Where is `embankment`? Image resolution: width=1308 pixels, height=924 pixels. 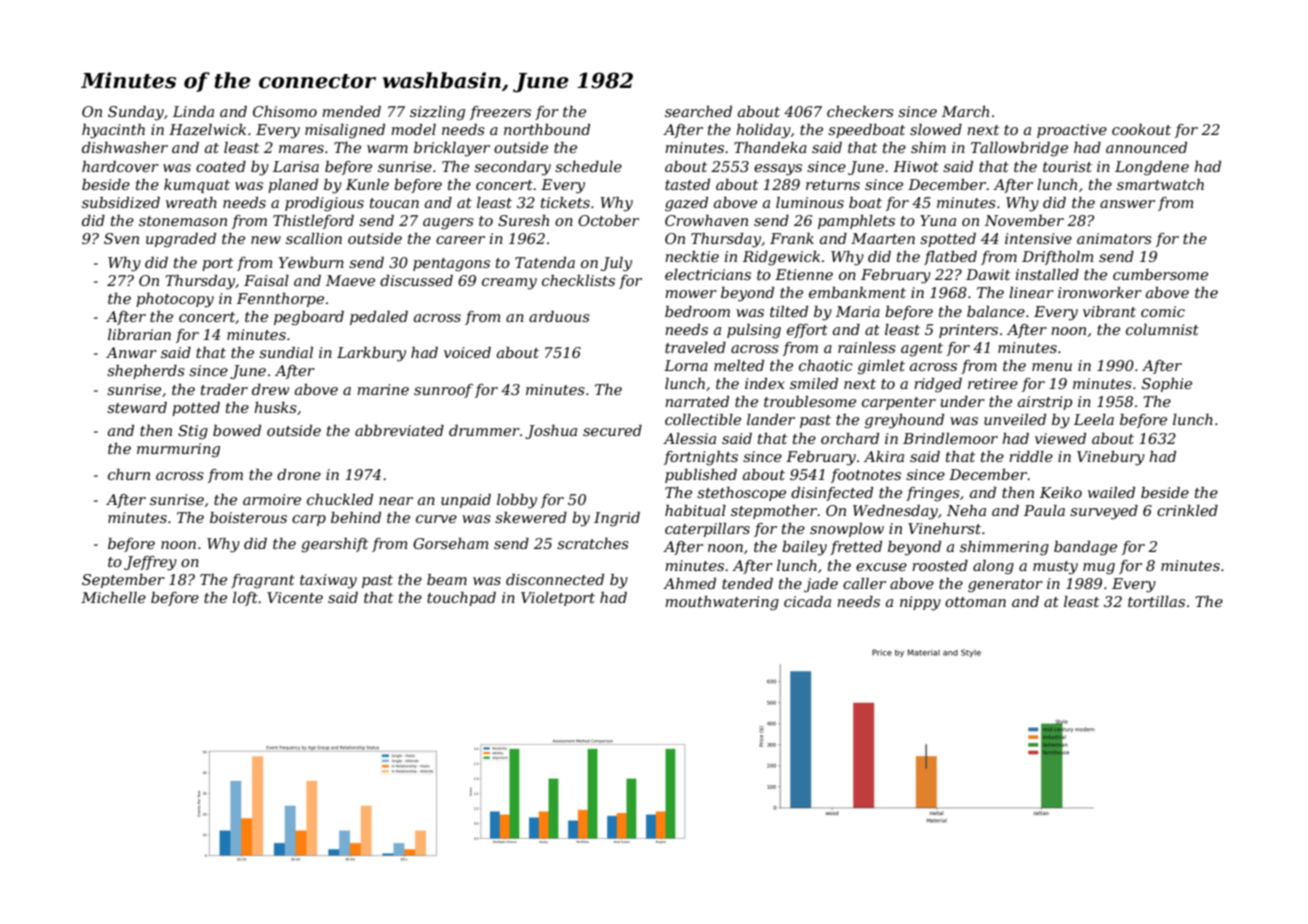
embankment is located at coordinates (857, 292).
